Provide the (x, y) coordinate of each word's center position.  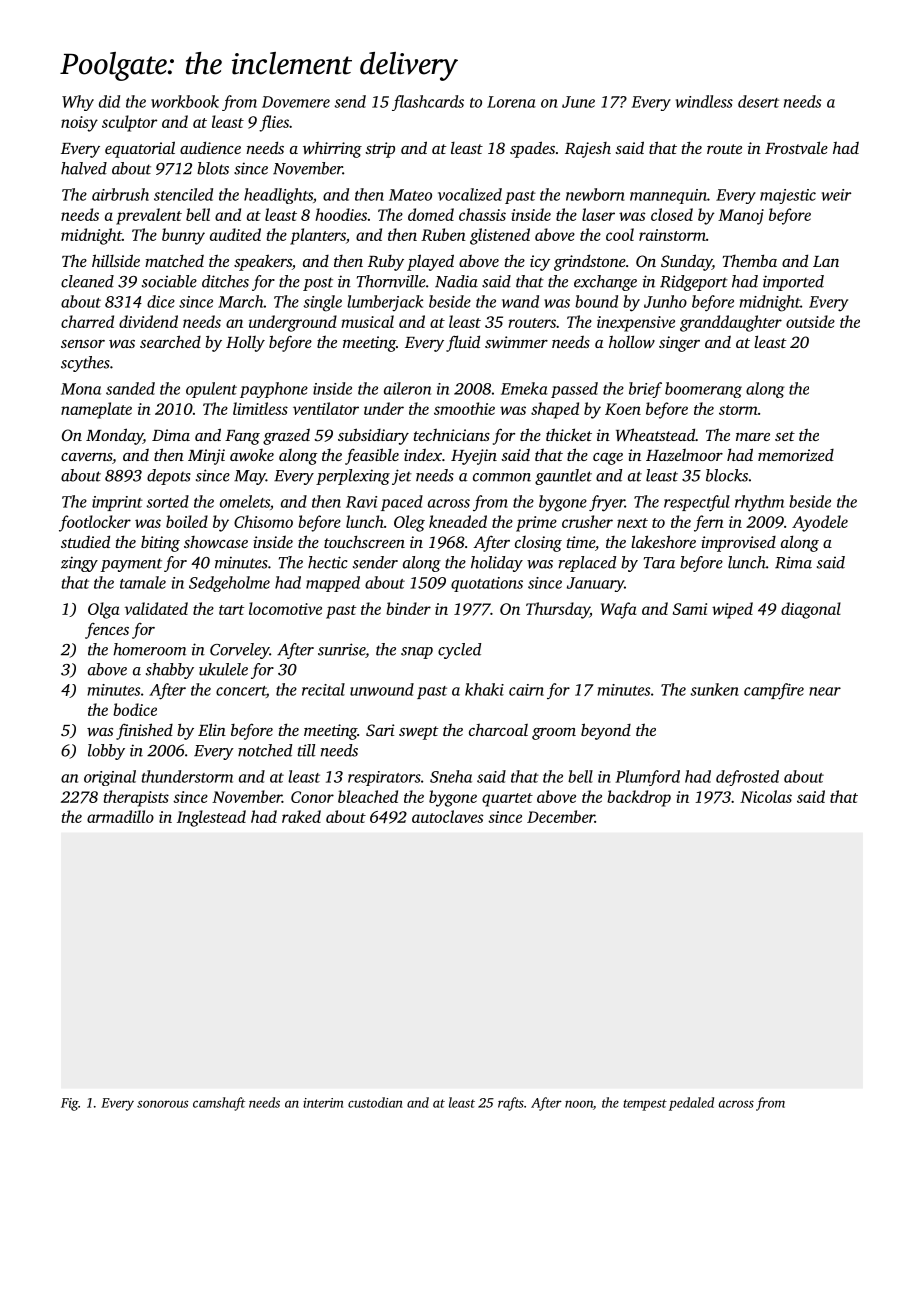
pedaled (691, 1104)
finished (144, 731)
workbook (185, 101)
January (595, 584)
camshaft (219, 1104)
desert (758, 101)
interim (323, 1103)
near (825, 691)
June (578, 102)
